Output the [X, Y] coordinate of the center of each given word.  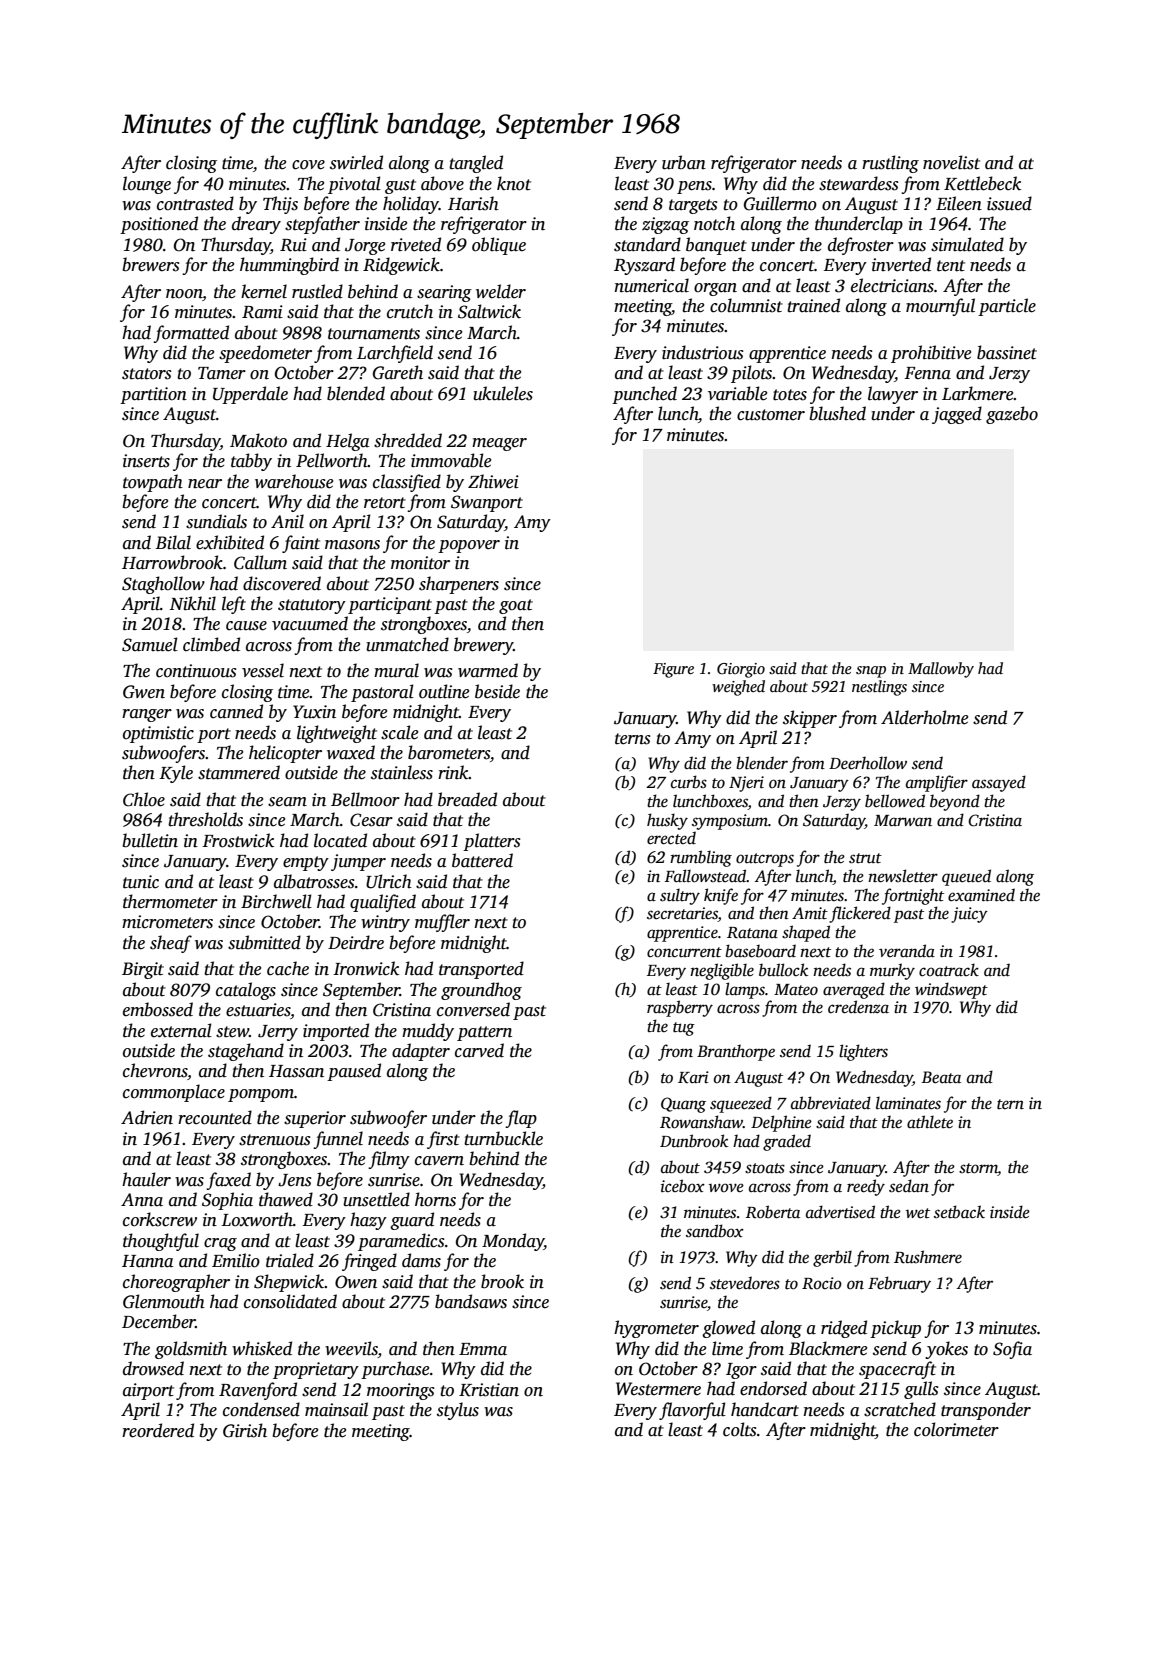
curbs [689, 782]
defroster [861, 246]
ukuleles [503, 393]
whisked [262, 1348]
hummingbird [289, 266]
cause [246, 626]
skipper [810, 719]
